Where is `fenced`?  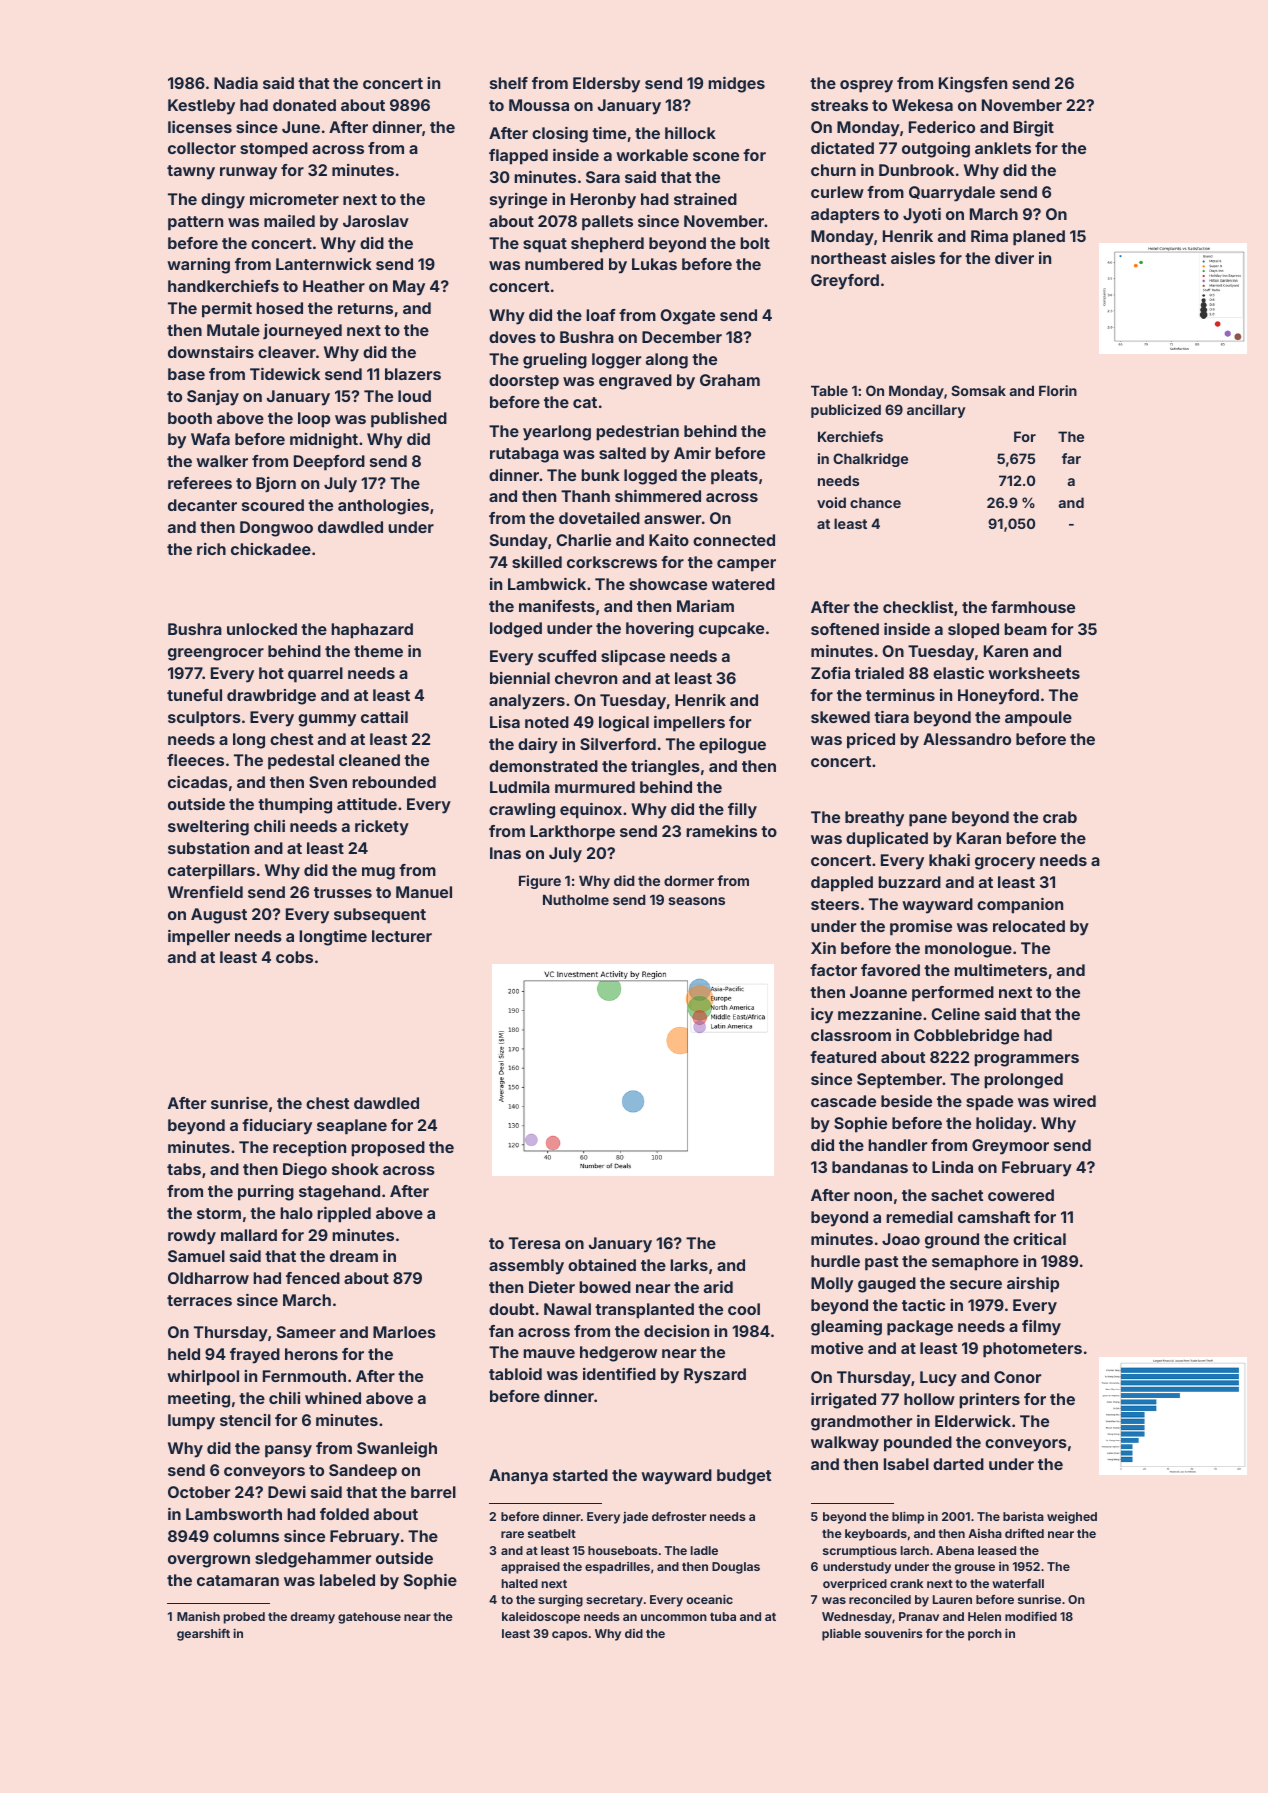
fenced is located at coordinates (313, 1278).
